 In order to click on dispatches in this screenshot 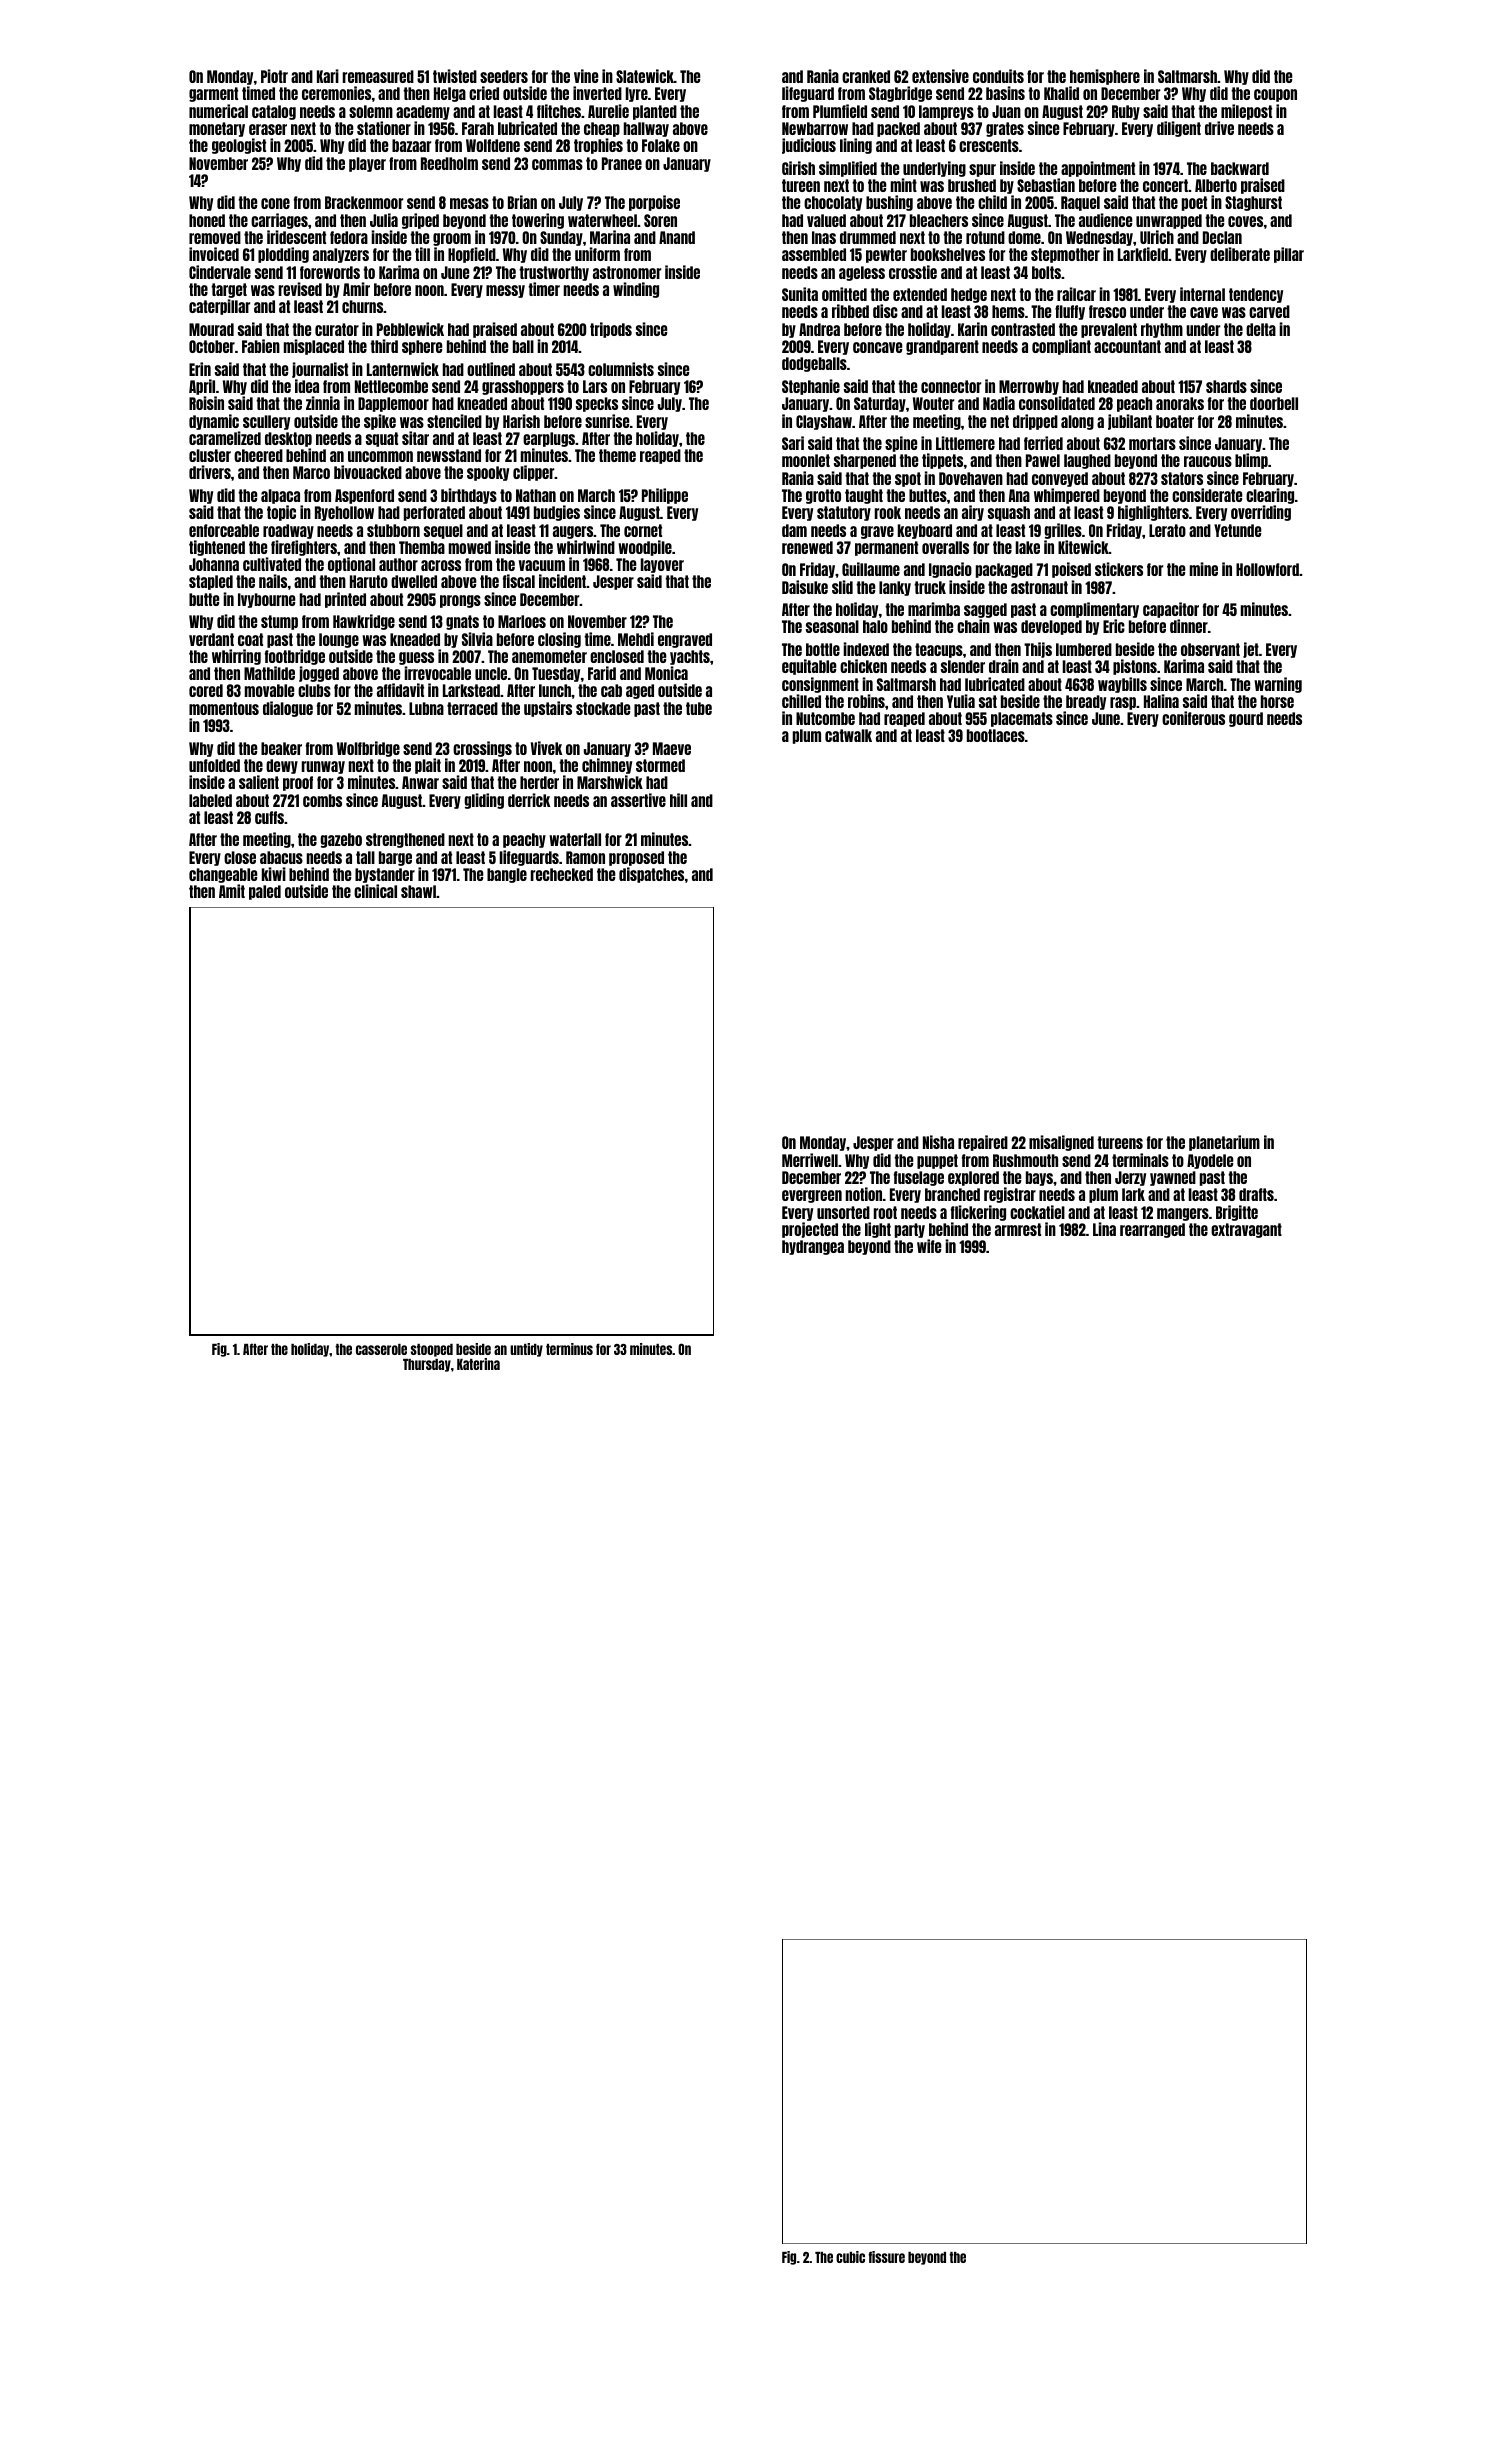, I will do `click(651, 875)`.
